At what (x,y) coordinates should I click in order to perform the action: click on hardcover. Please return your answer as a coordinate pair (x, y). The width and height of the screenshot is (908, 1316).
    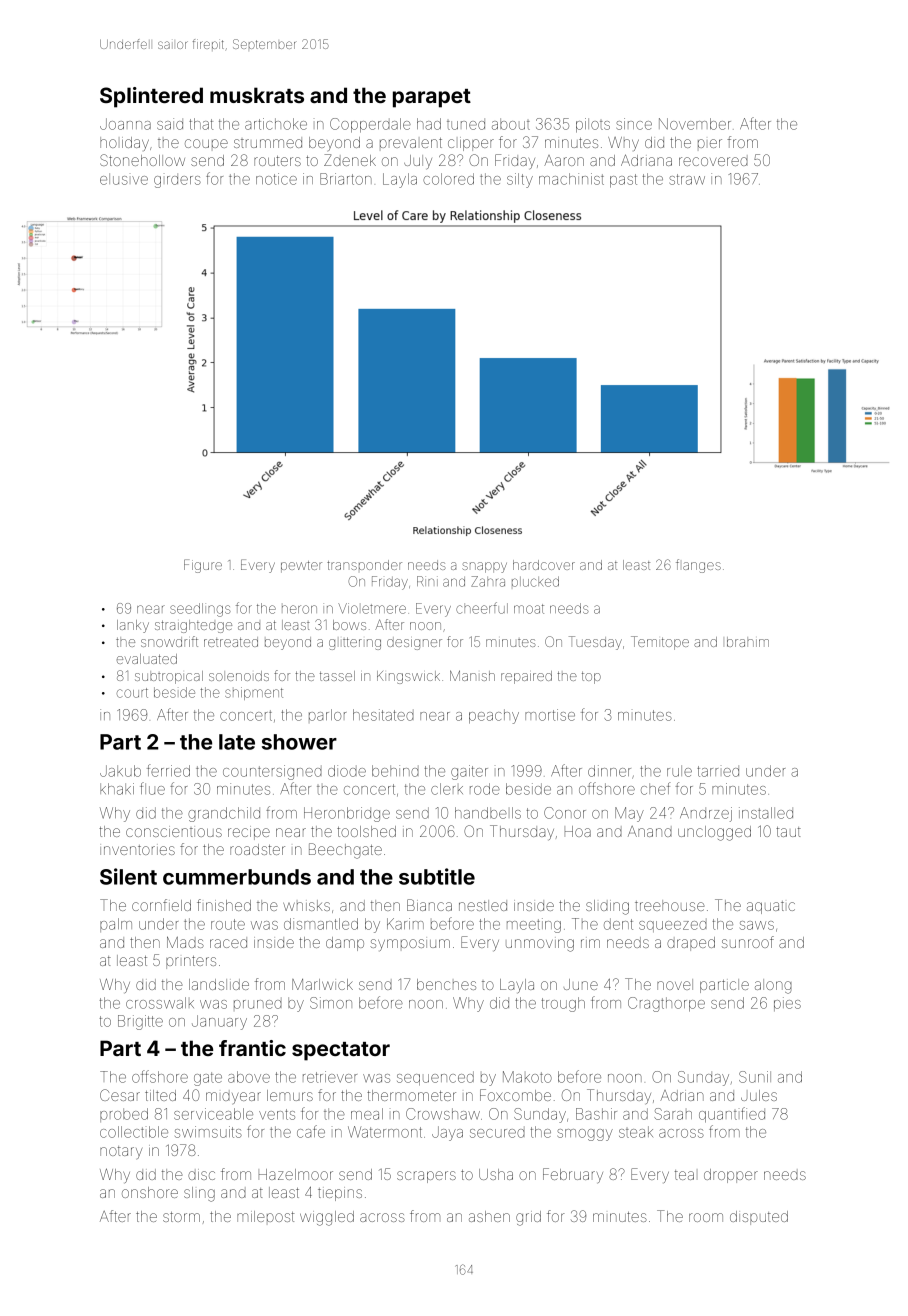
    Looking at the image, I should click on (544, 565).
